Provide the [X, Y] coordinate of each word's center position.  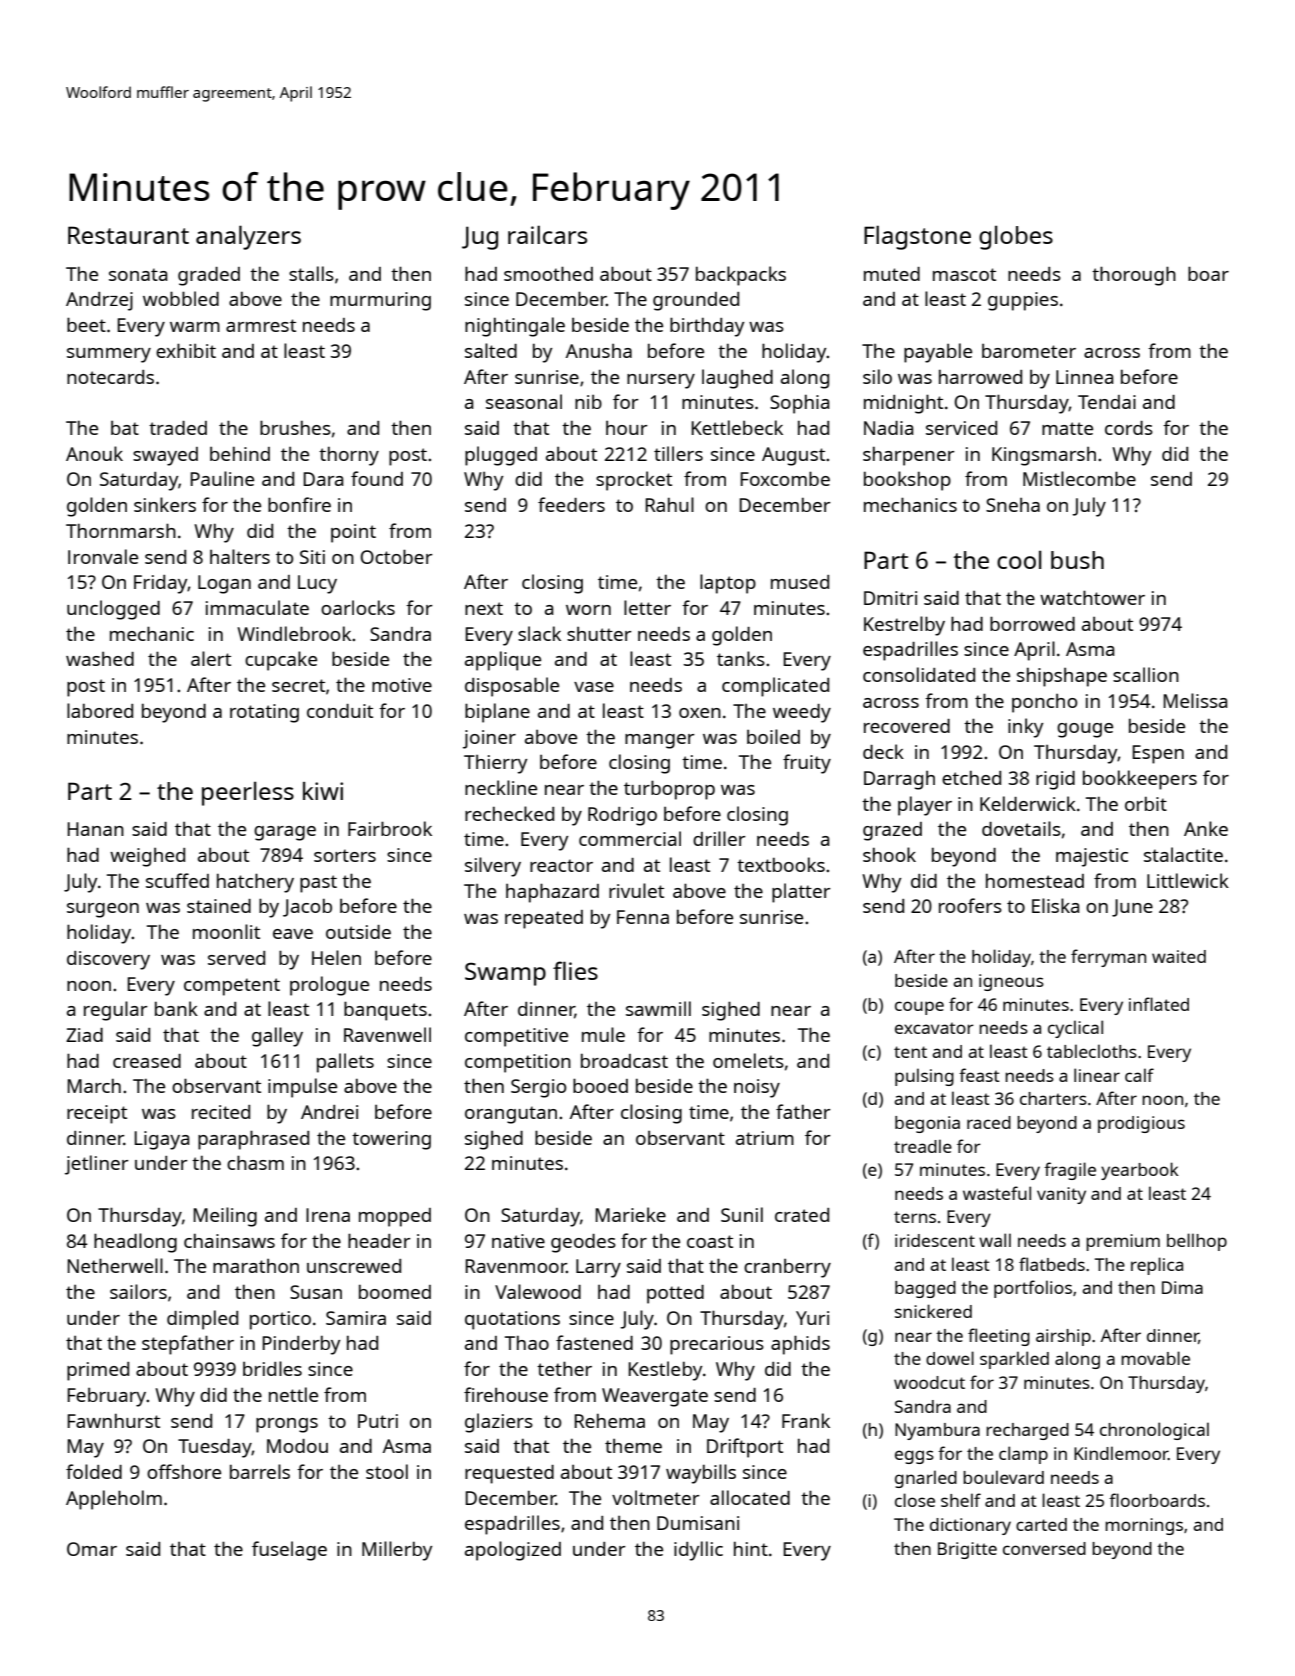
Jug [480, 238]
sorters [345, 855]
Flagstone [917, 237]
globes [1016, 238]
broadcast [624, 1060]
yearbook [1140, 1171]
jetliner [97, 1165]
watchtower [1092, 597]
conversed [1044, 1548]
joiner [489, 739]
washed [100, 659]
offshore [184, 1471]
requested [509, 1474]
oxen [700, 713]
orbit [1146, 803]
